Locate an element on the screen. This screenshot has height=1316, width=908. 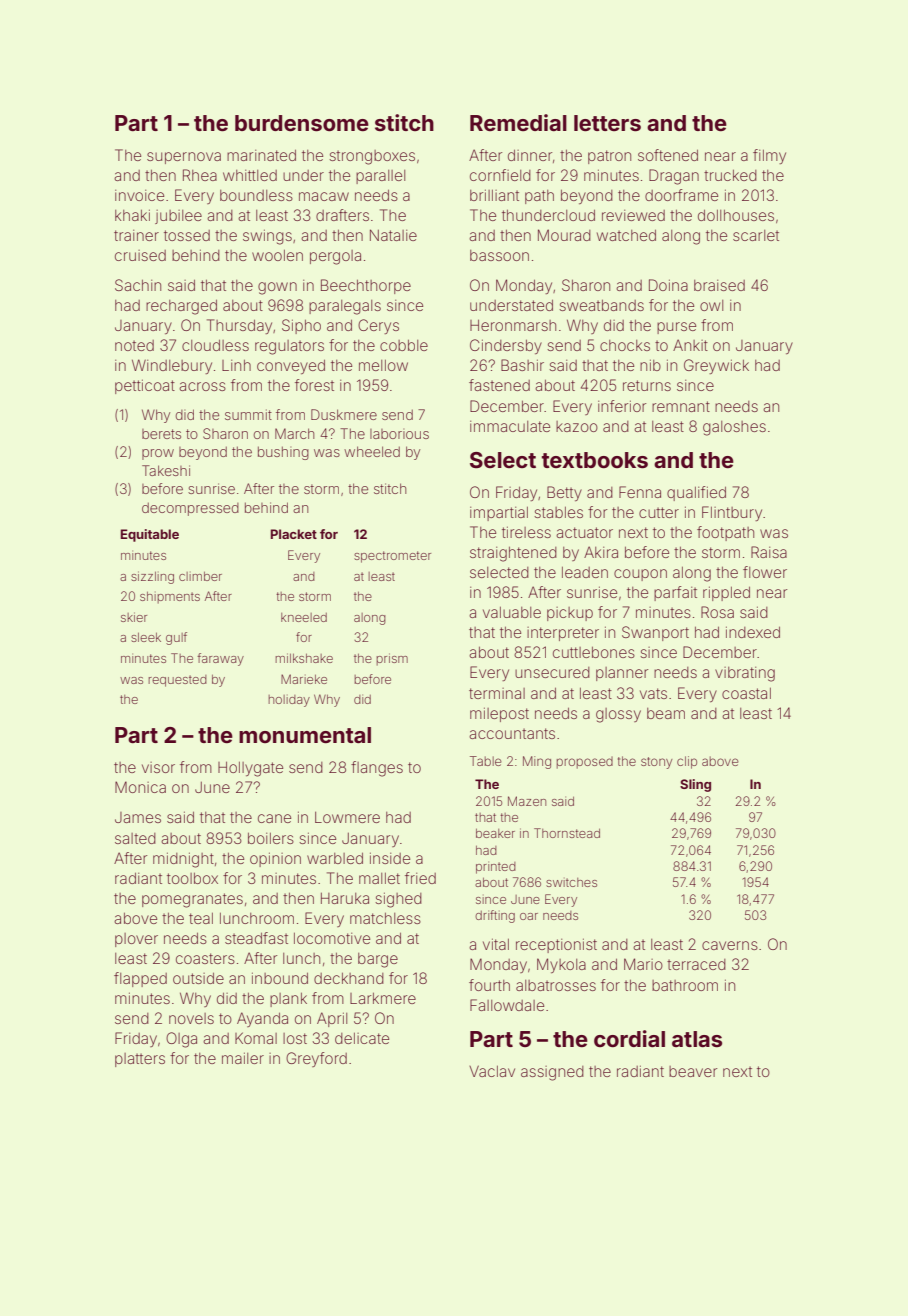
parfait is located at coordinates (675, 593).
